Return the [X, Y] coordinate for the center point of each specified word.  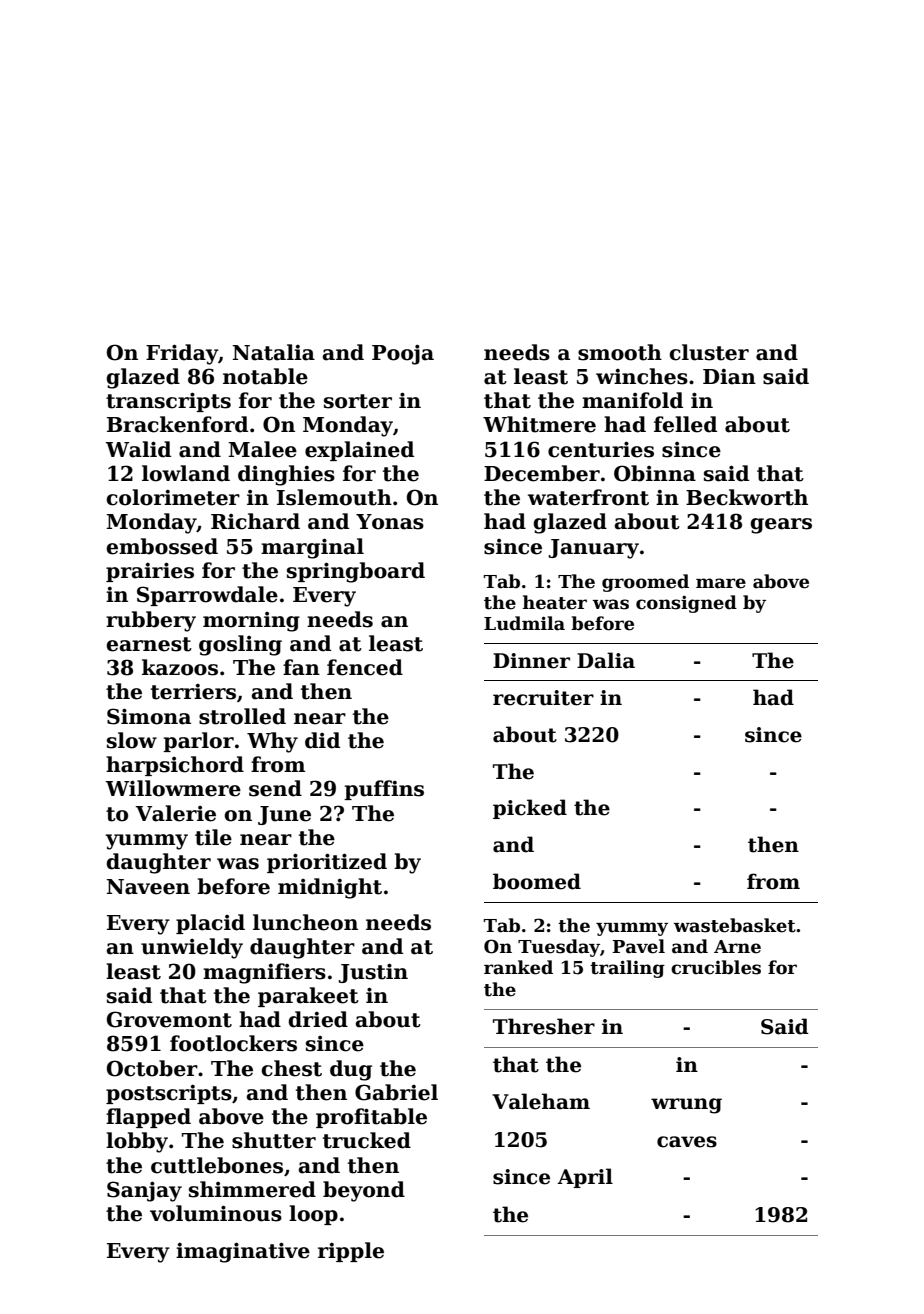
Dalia [606, 660]
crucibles [716, 967]
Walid [138, 449]
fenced [365, 667]
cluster [709, 352]
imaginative [243, 1252]
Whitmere [539, 424]
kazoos [180, 667]
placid [210, 924]
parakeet [308, 997]
